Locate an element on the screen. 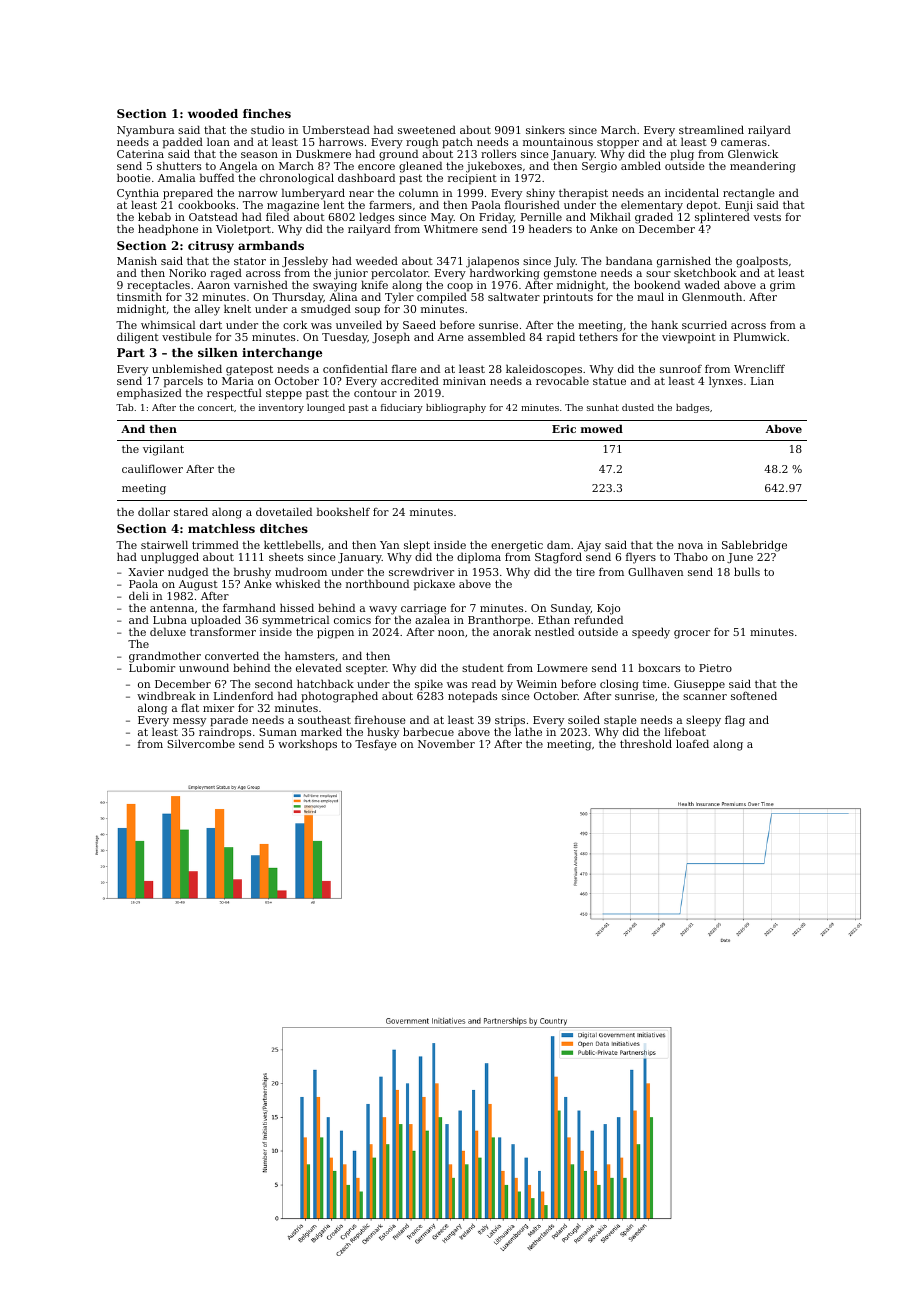 The width and height of the screenshot is (924, 1308). badges is located at coordinates (693, 408).
